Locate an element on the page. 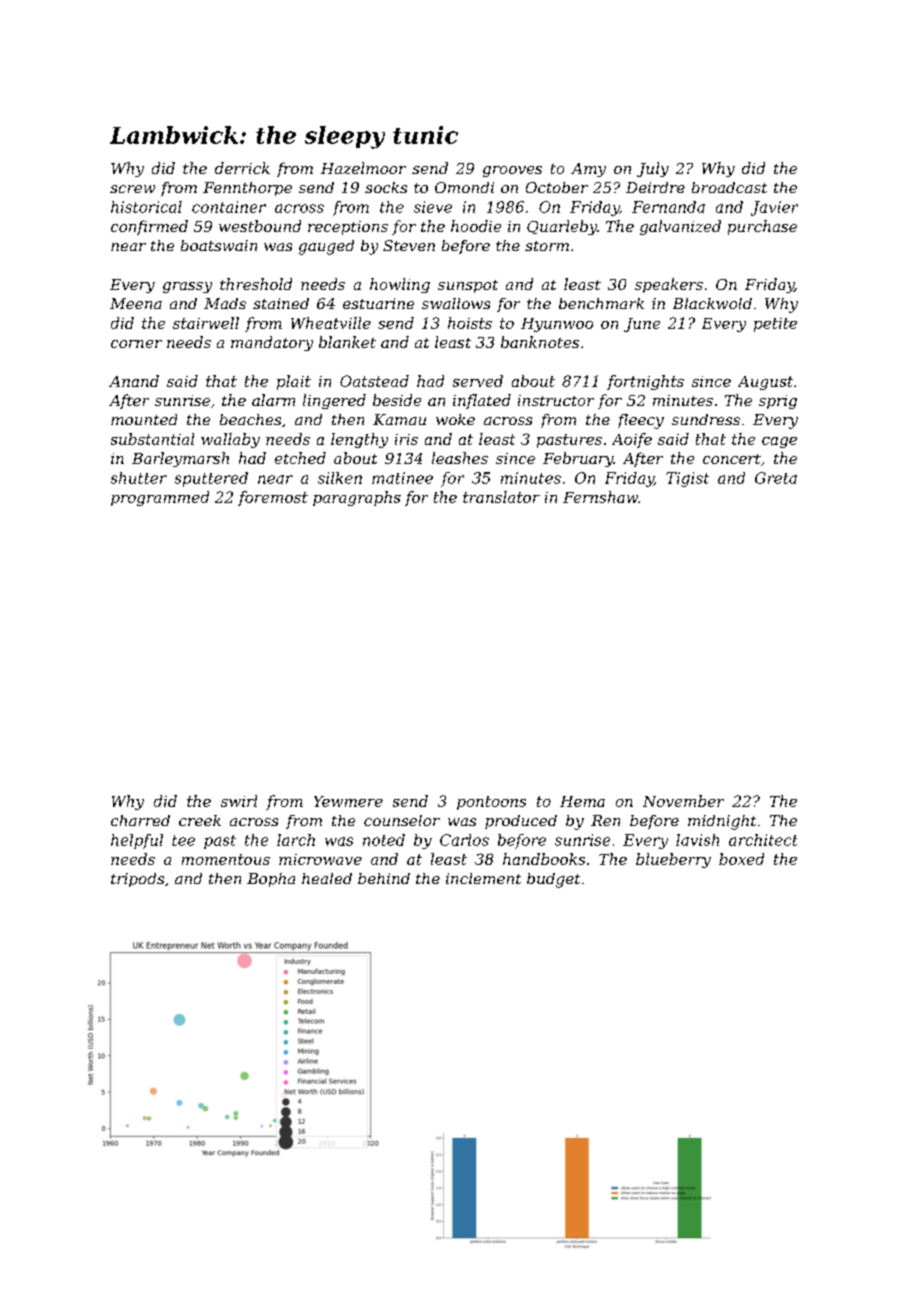  Bopha is located at coordinates (271, 880).
